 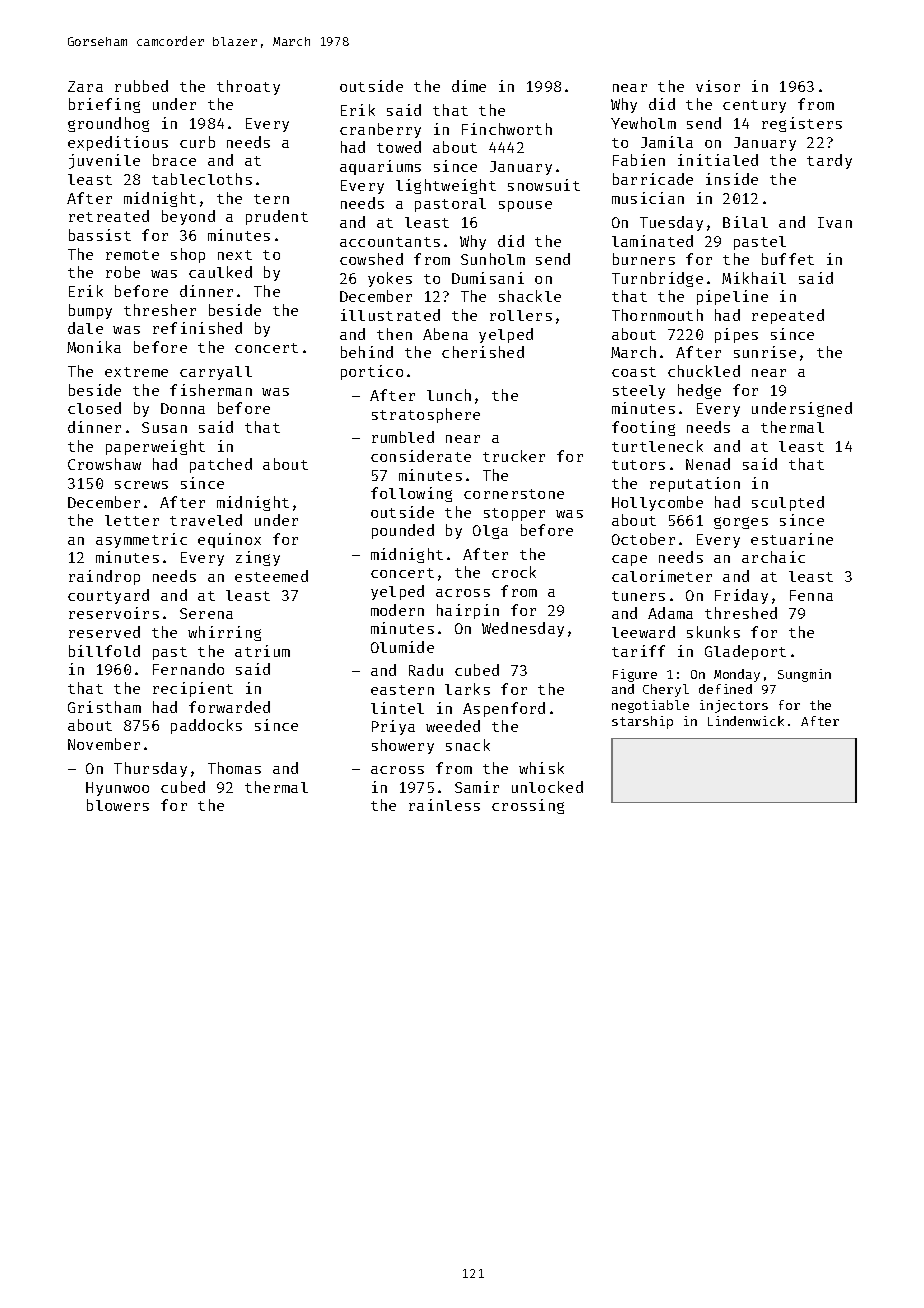 I want to click on cornerstone, so click(x=514, y=494).
